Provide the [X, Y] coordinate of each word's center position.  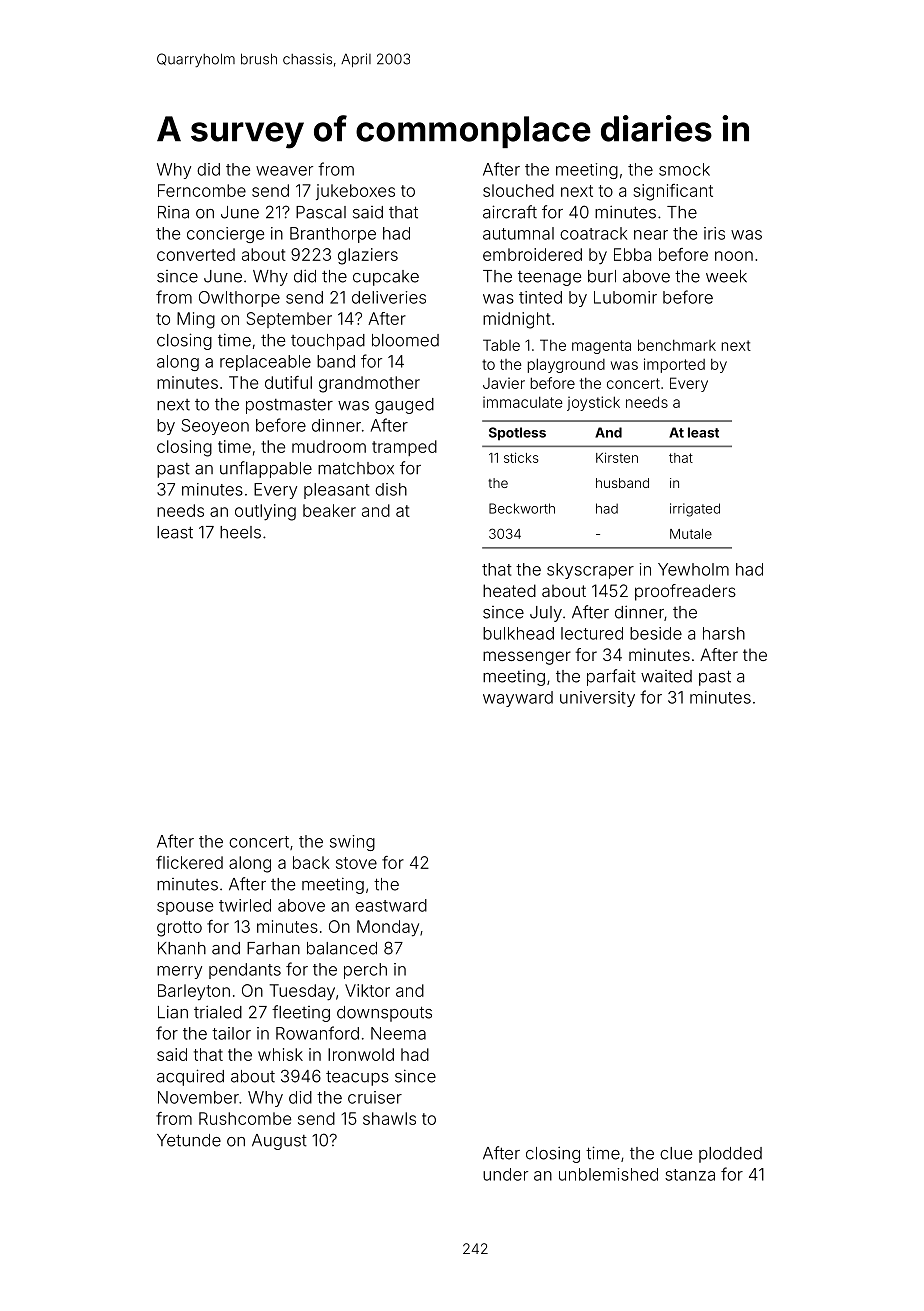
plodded [730, 1155]
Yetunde [189, 1140]
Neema [398, 1033]
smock [684, 169]
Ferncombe [202, 190]
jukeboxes [355, 192]
